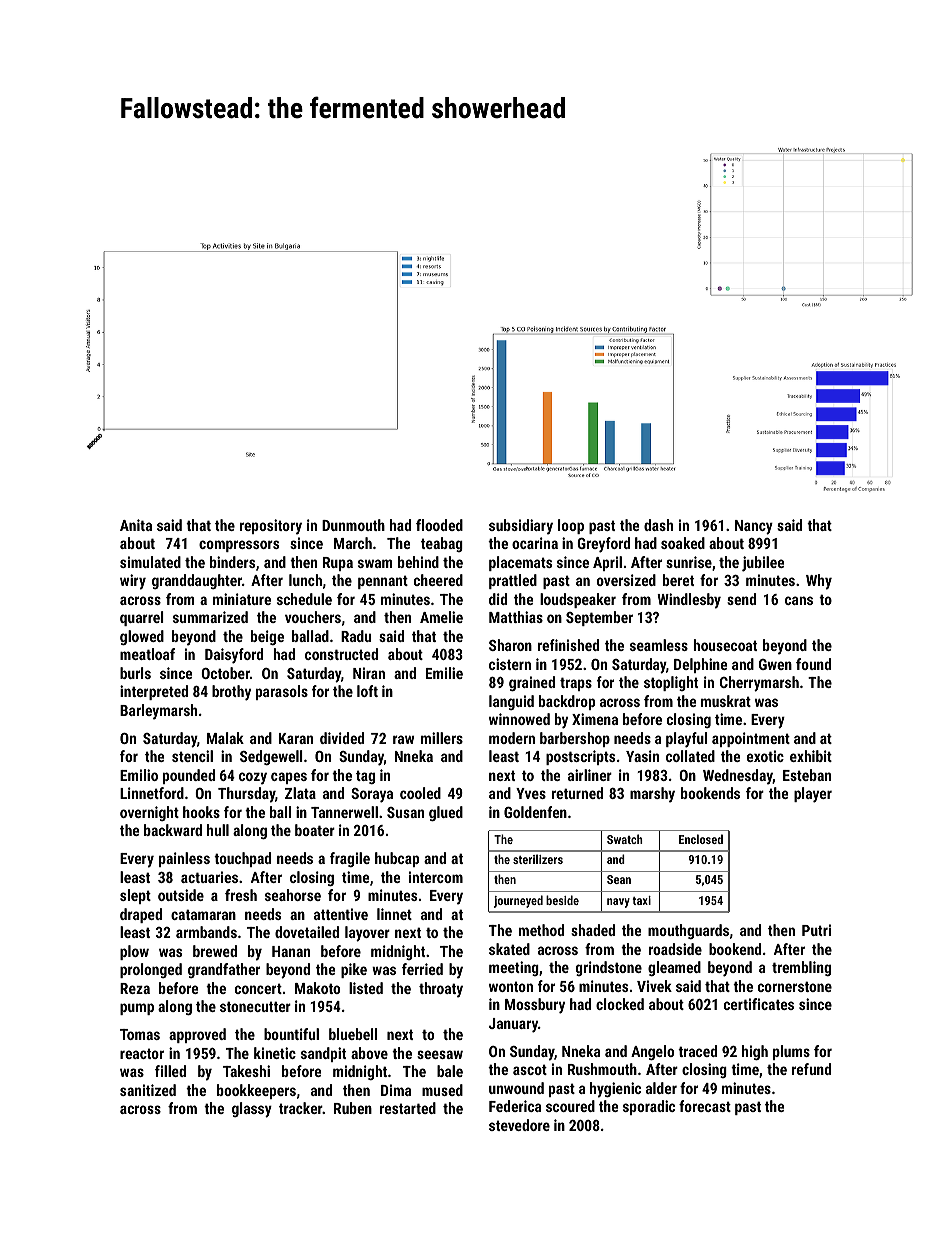 Image resolution: width=952 pixels, height=1233 pixels. I want to click on player, so click(813, 795).
